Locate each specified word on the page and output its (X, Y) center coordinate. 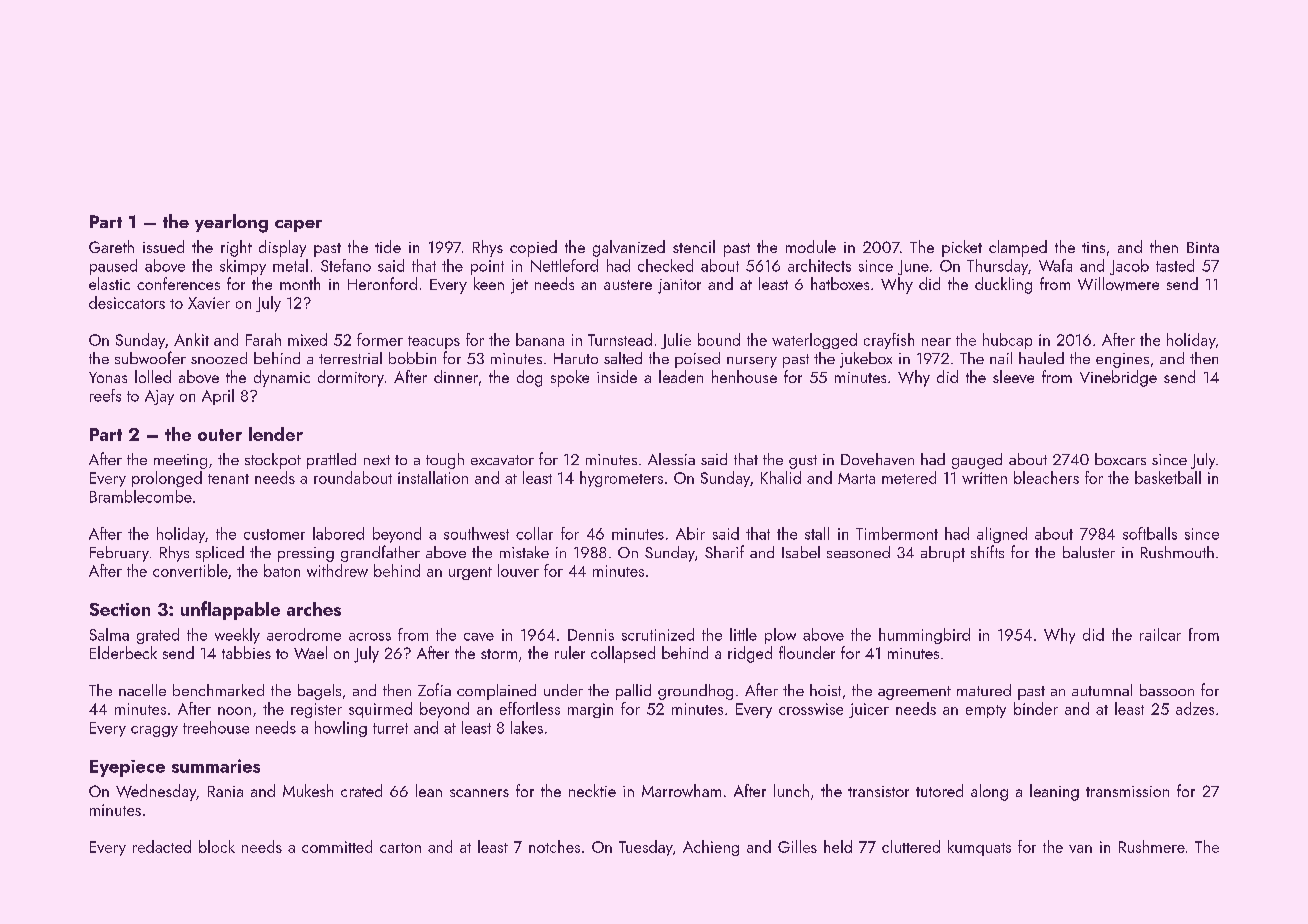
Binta (1203, 247)
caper (298, 226)
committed (337, 846)
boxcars (1120, 459)
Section (120, 609)
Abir (690, 533)
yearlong (231, 223)
